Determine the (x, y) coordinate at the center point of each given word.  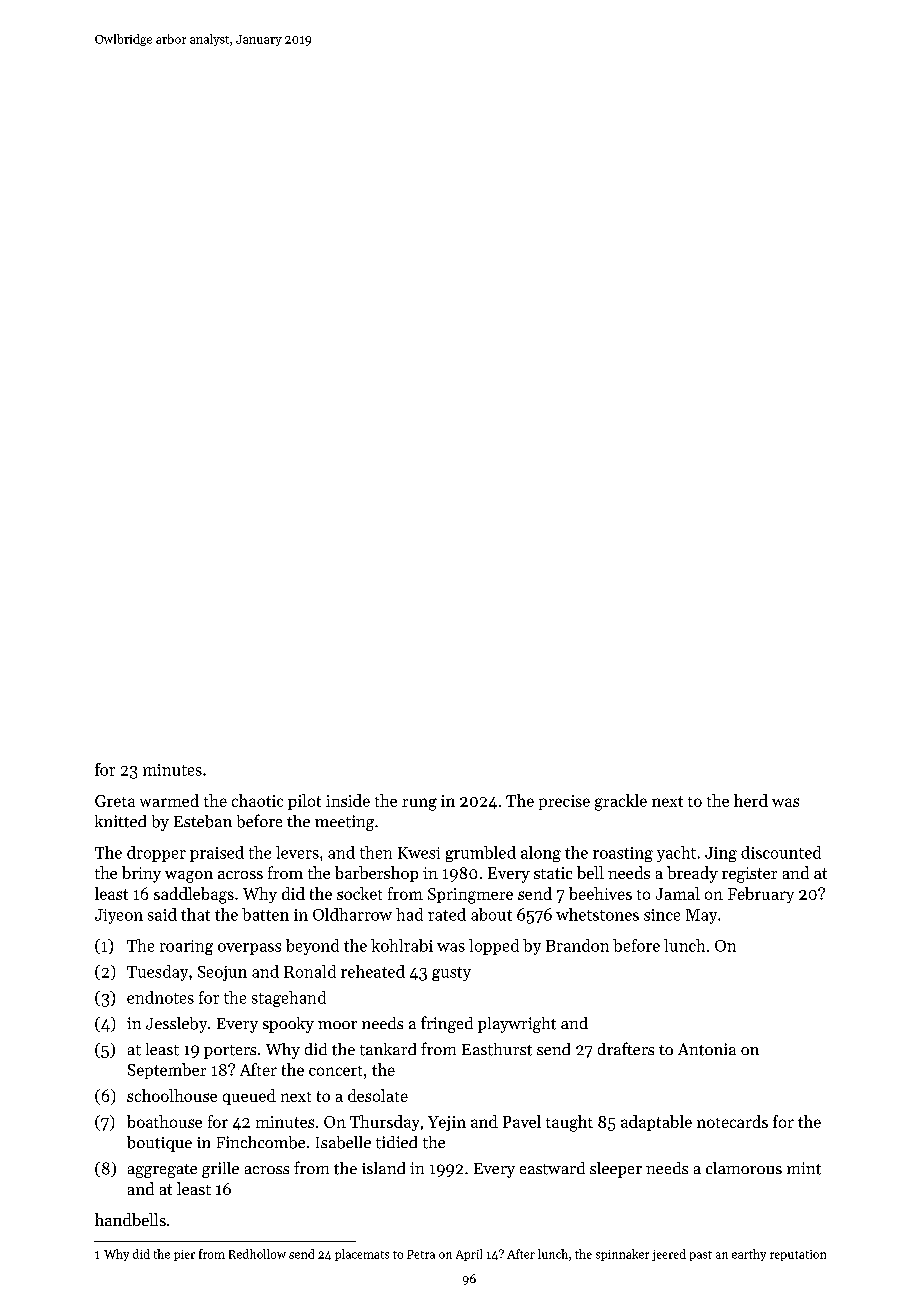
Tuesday (157, 973)
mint (804, 1168)
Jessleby (176, 1025)
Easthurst (497, 1049)
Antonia (707, 1049)
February (761, 895)
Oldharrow (352, 914)
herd (751, 800)
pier (184, 1255)
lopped (494, 947)
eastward (552, 1168)
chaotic (257, 800)
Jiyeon (119, 916)
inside (348, 800)
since (662, 915)
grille (220, 1170)
